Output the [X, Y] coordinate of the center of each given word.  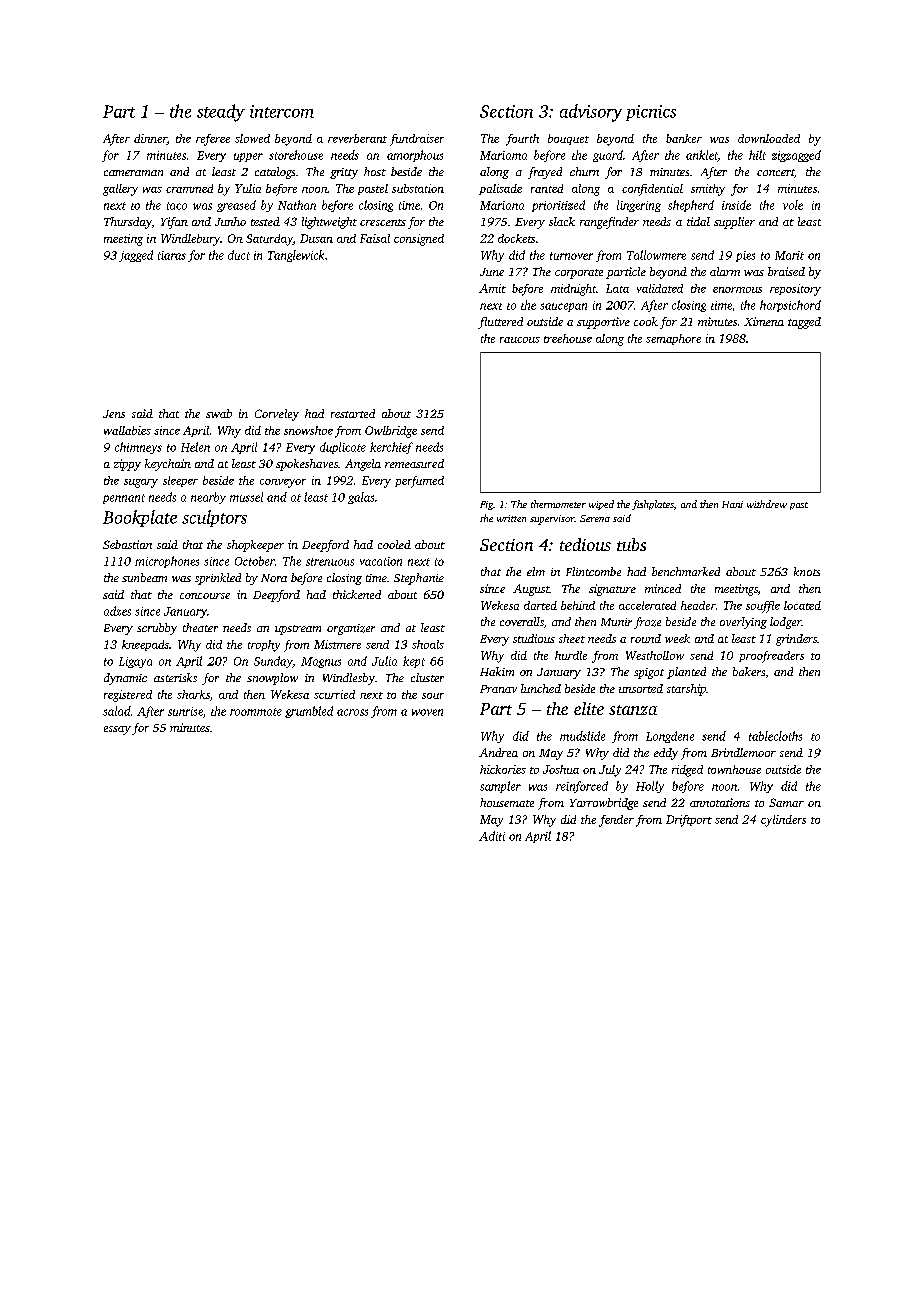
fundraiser [417, 140]
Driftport [689, 821]
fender [616, 821]
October [255, 561]
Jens [114, 414]
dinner [150, 139]
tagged [804, 323]
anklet [702, 156]
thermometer [558, 504]
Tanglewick [296, 256]
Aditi [492, 836]
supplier [734, 223]
